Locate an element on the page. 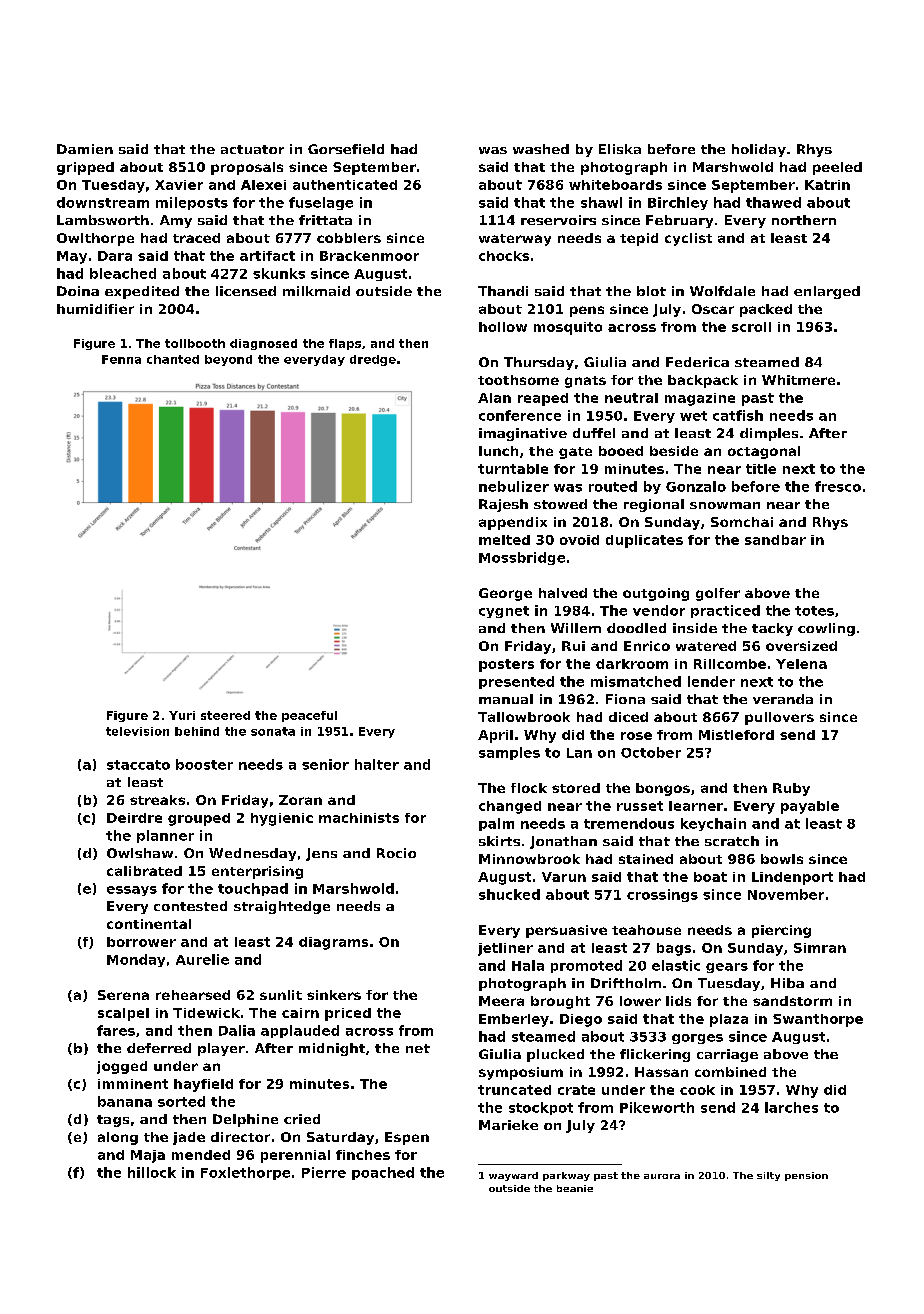  hillock is located at coordinates (152, 1172).
